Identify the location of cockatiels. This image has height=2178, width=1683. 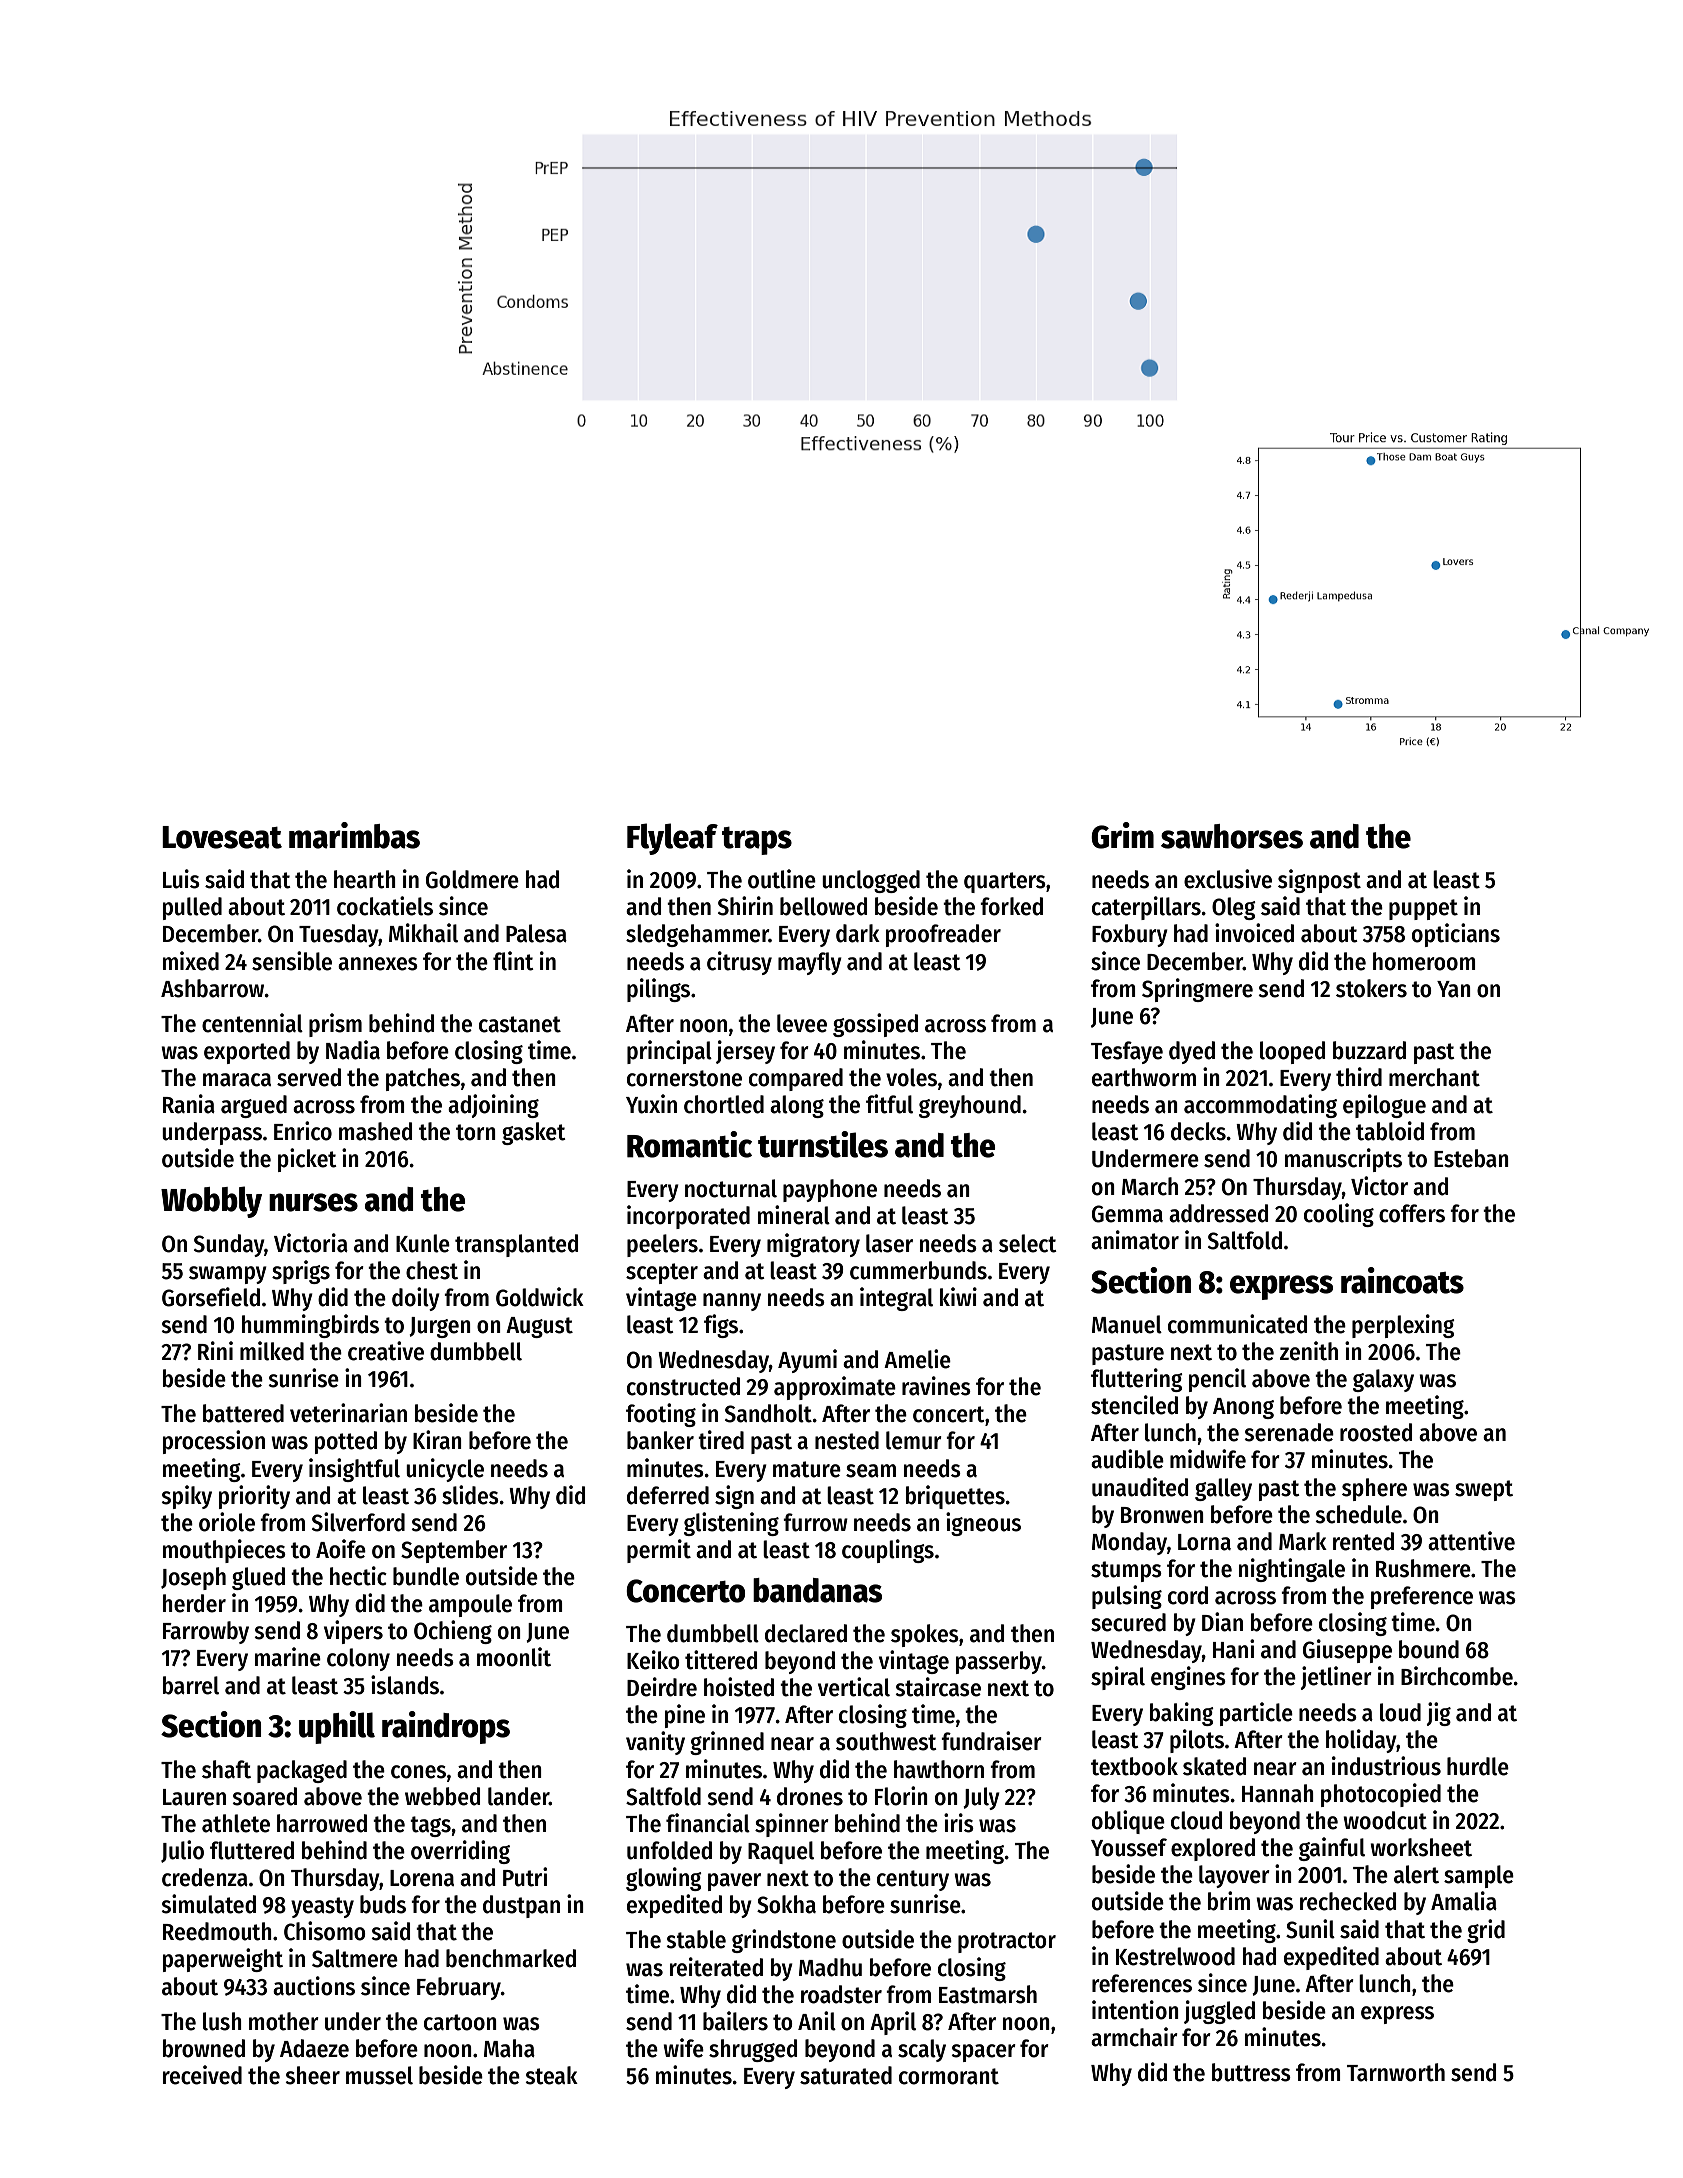
(385, 906).
